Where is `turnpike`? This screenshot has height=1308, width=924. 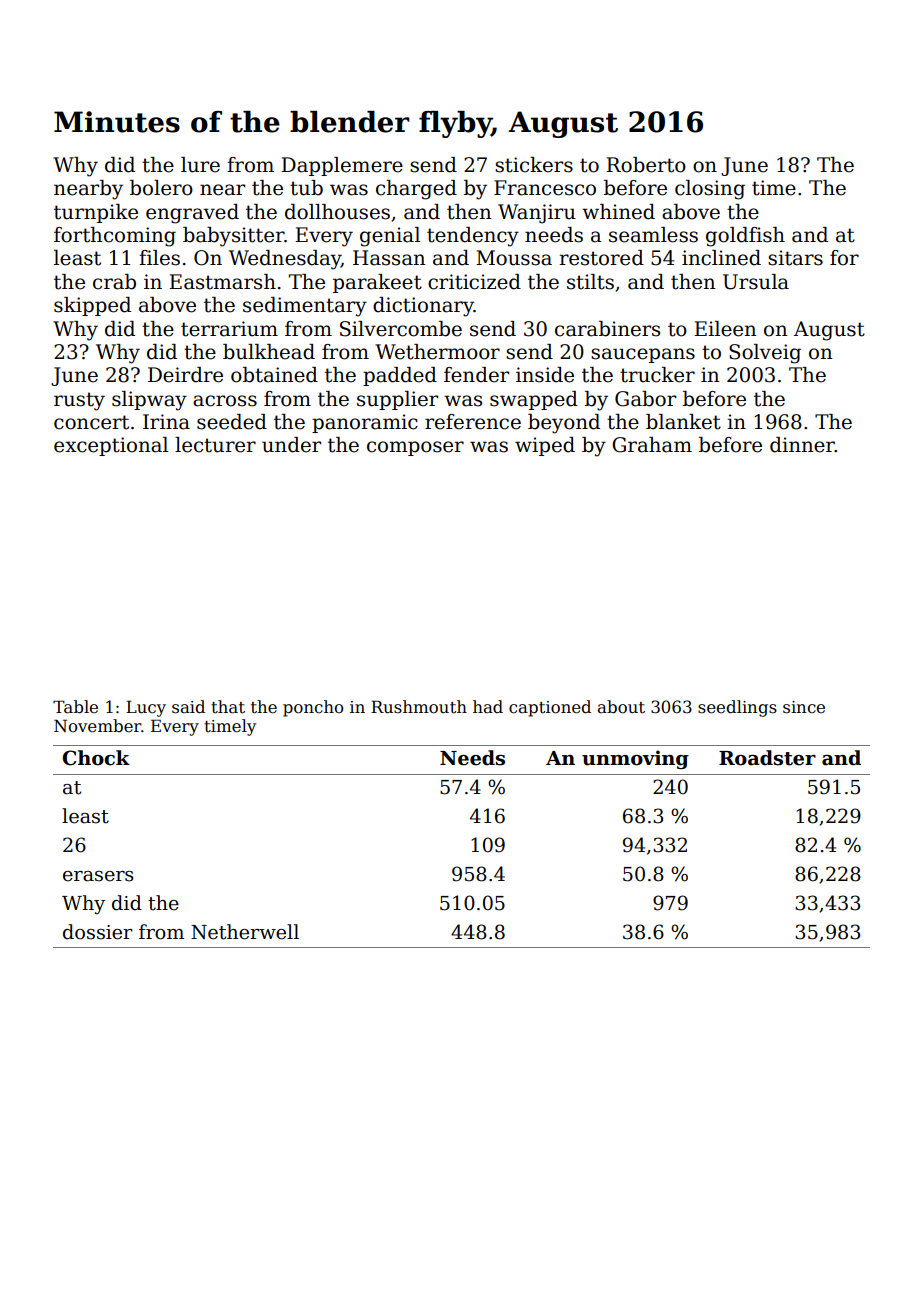 turnpike is located at coordinates (96, 213).
